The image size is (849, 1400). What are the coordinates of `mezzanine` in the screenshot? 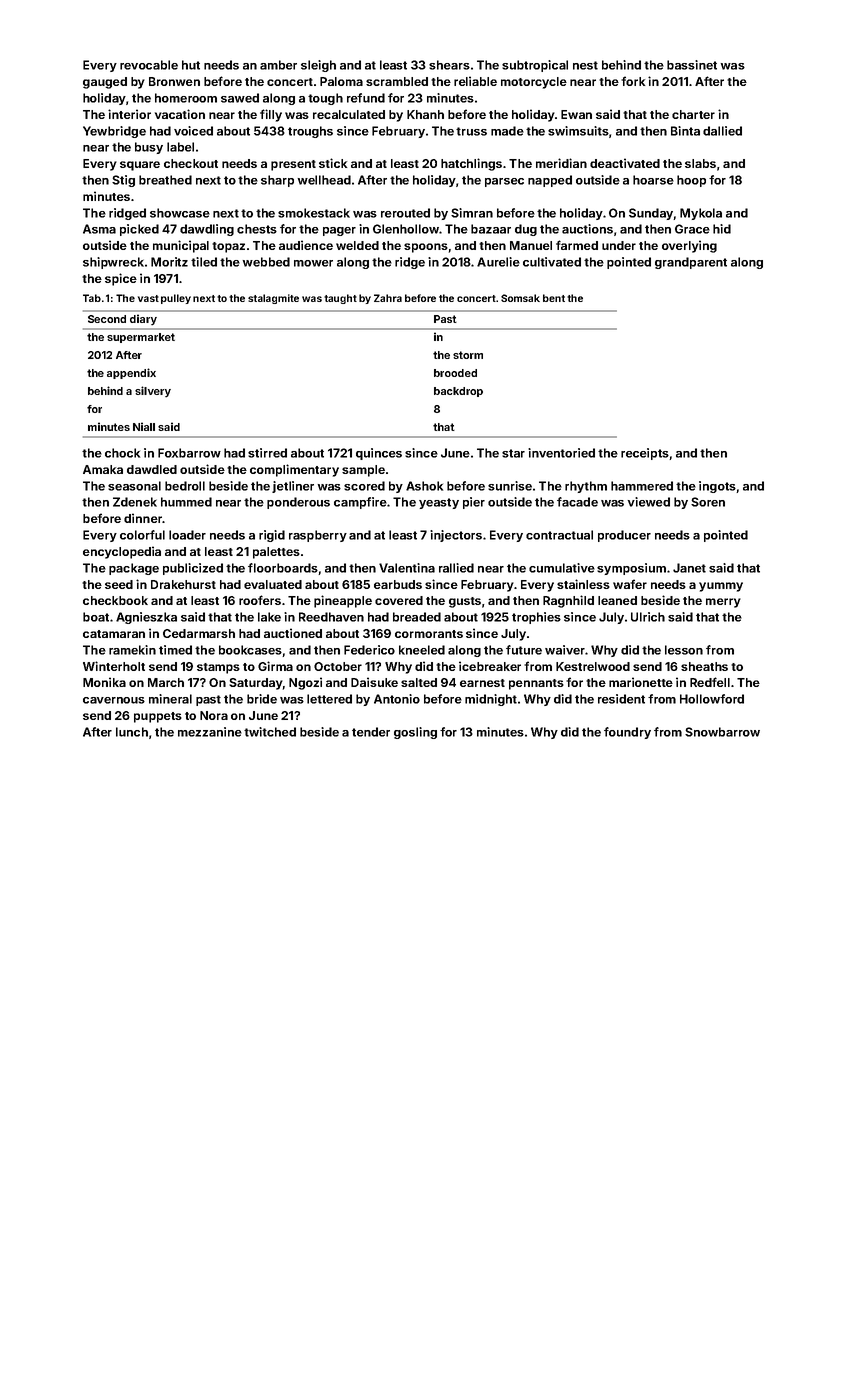 It's located at (210, 732).
